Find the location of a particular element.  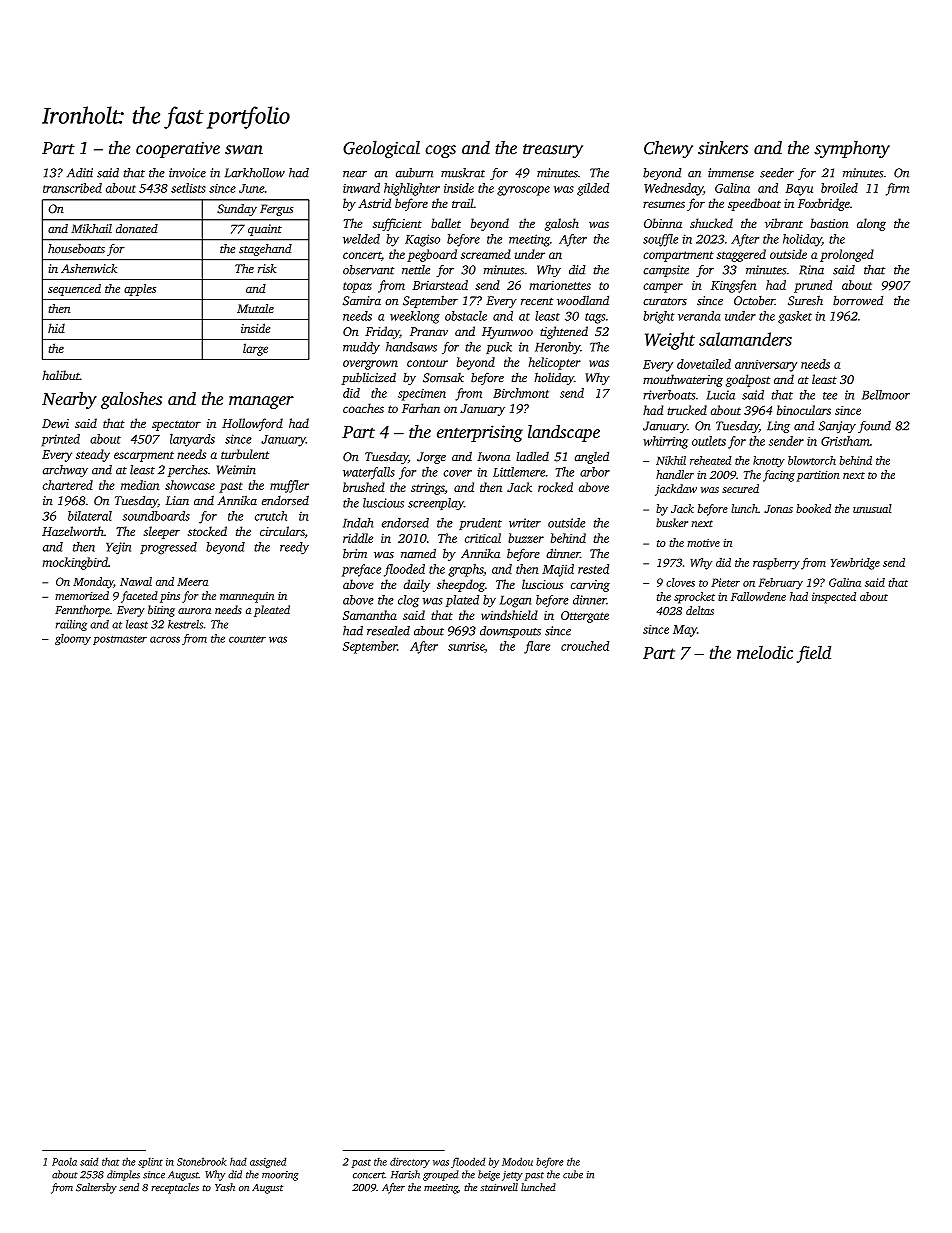

apples is located at coordinates (140, 290).
